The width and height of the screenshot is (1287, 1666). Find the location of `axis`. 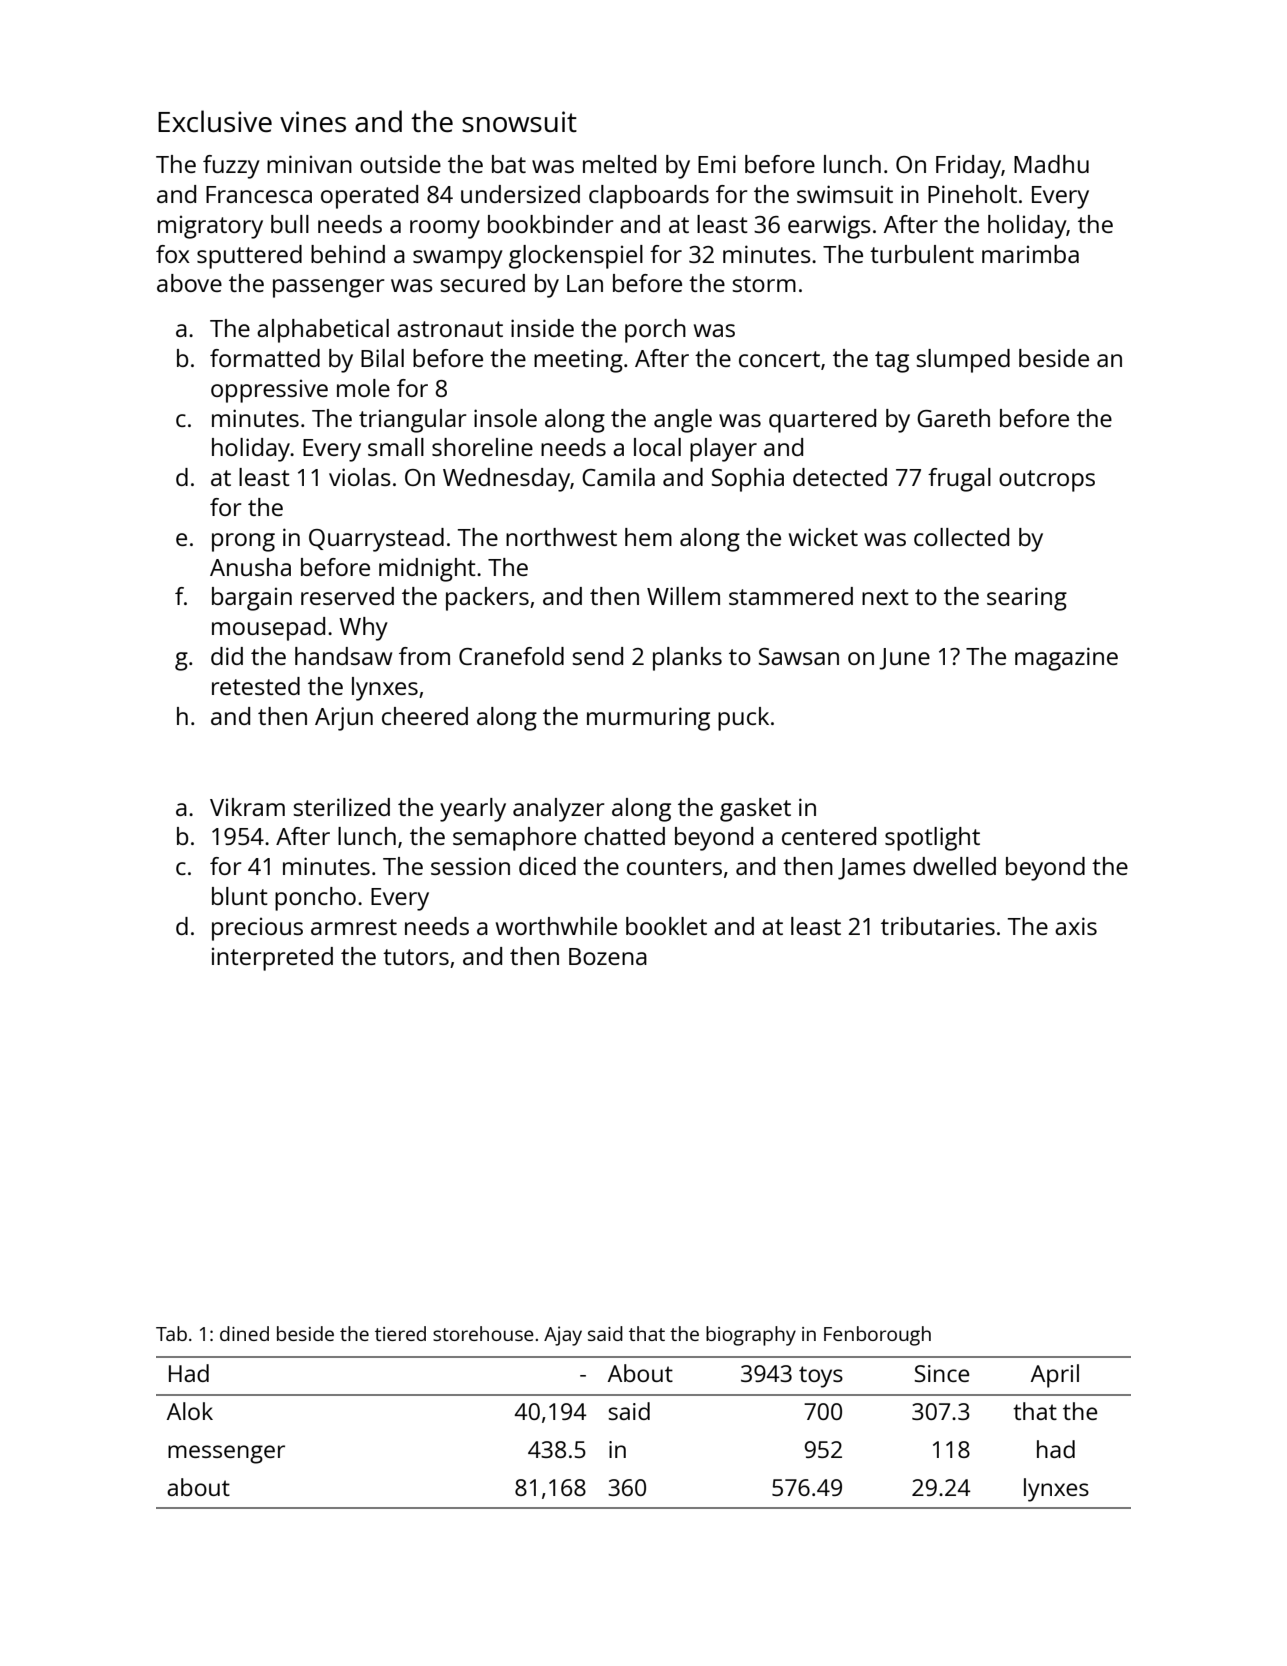

axis is located at coordinates (1076, 926).
